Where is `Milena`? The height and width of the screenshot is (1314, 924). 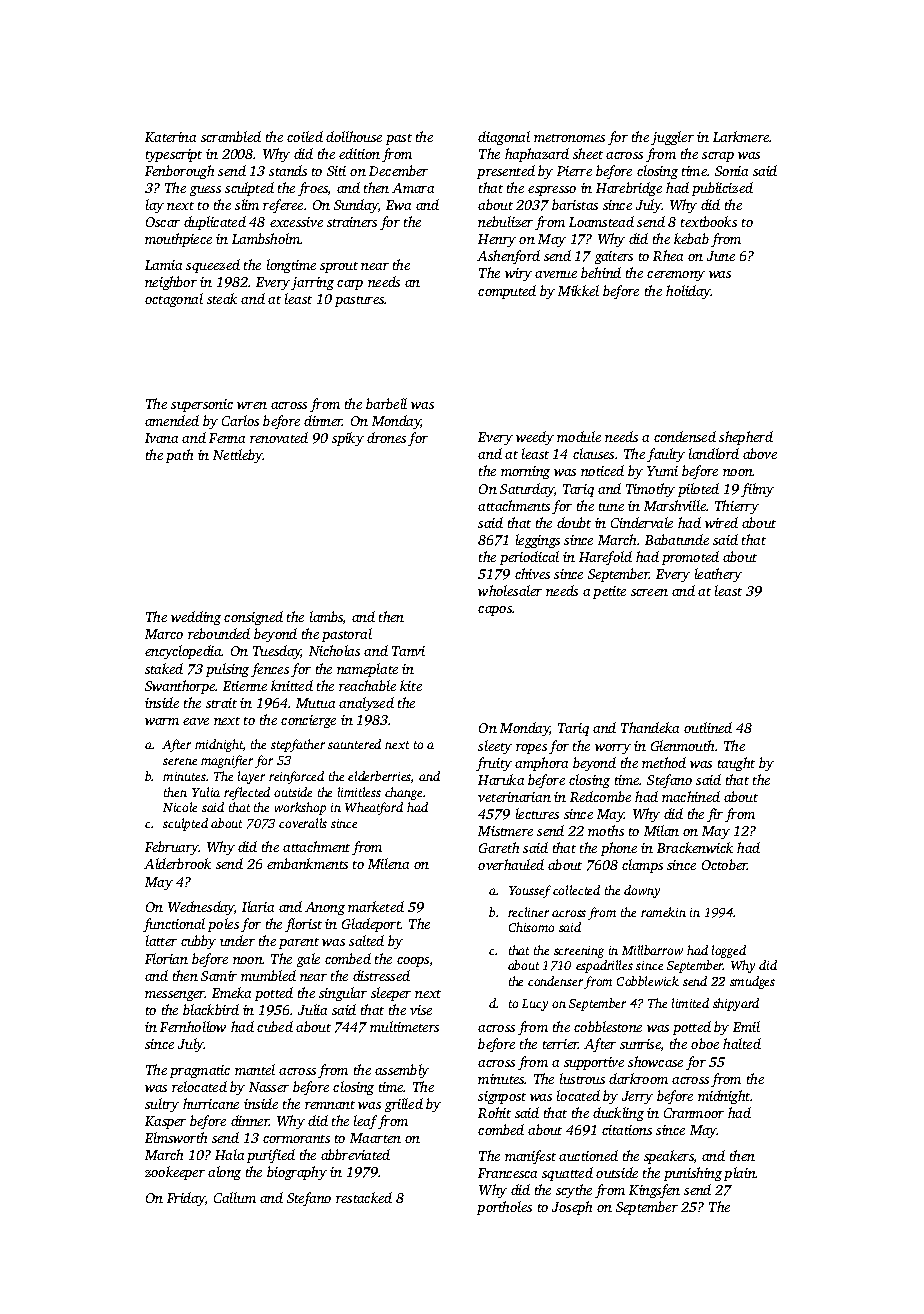 Milena is located at coordinates (388, 863).
